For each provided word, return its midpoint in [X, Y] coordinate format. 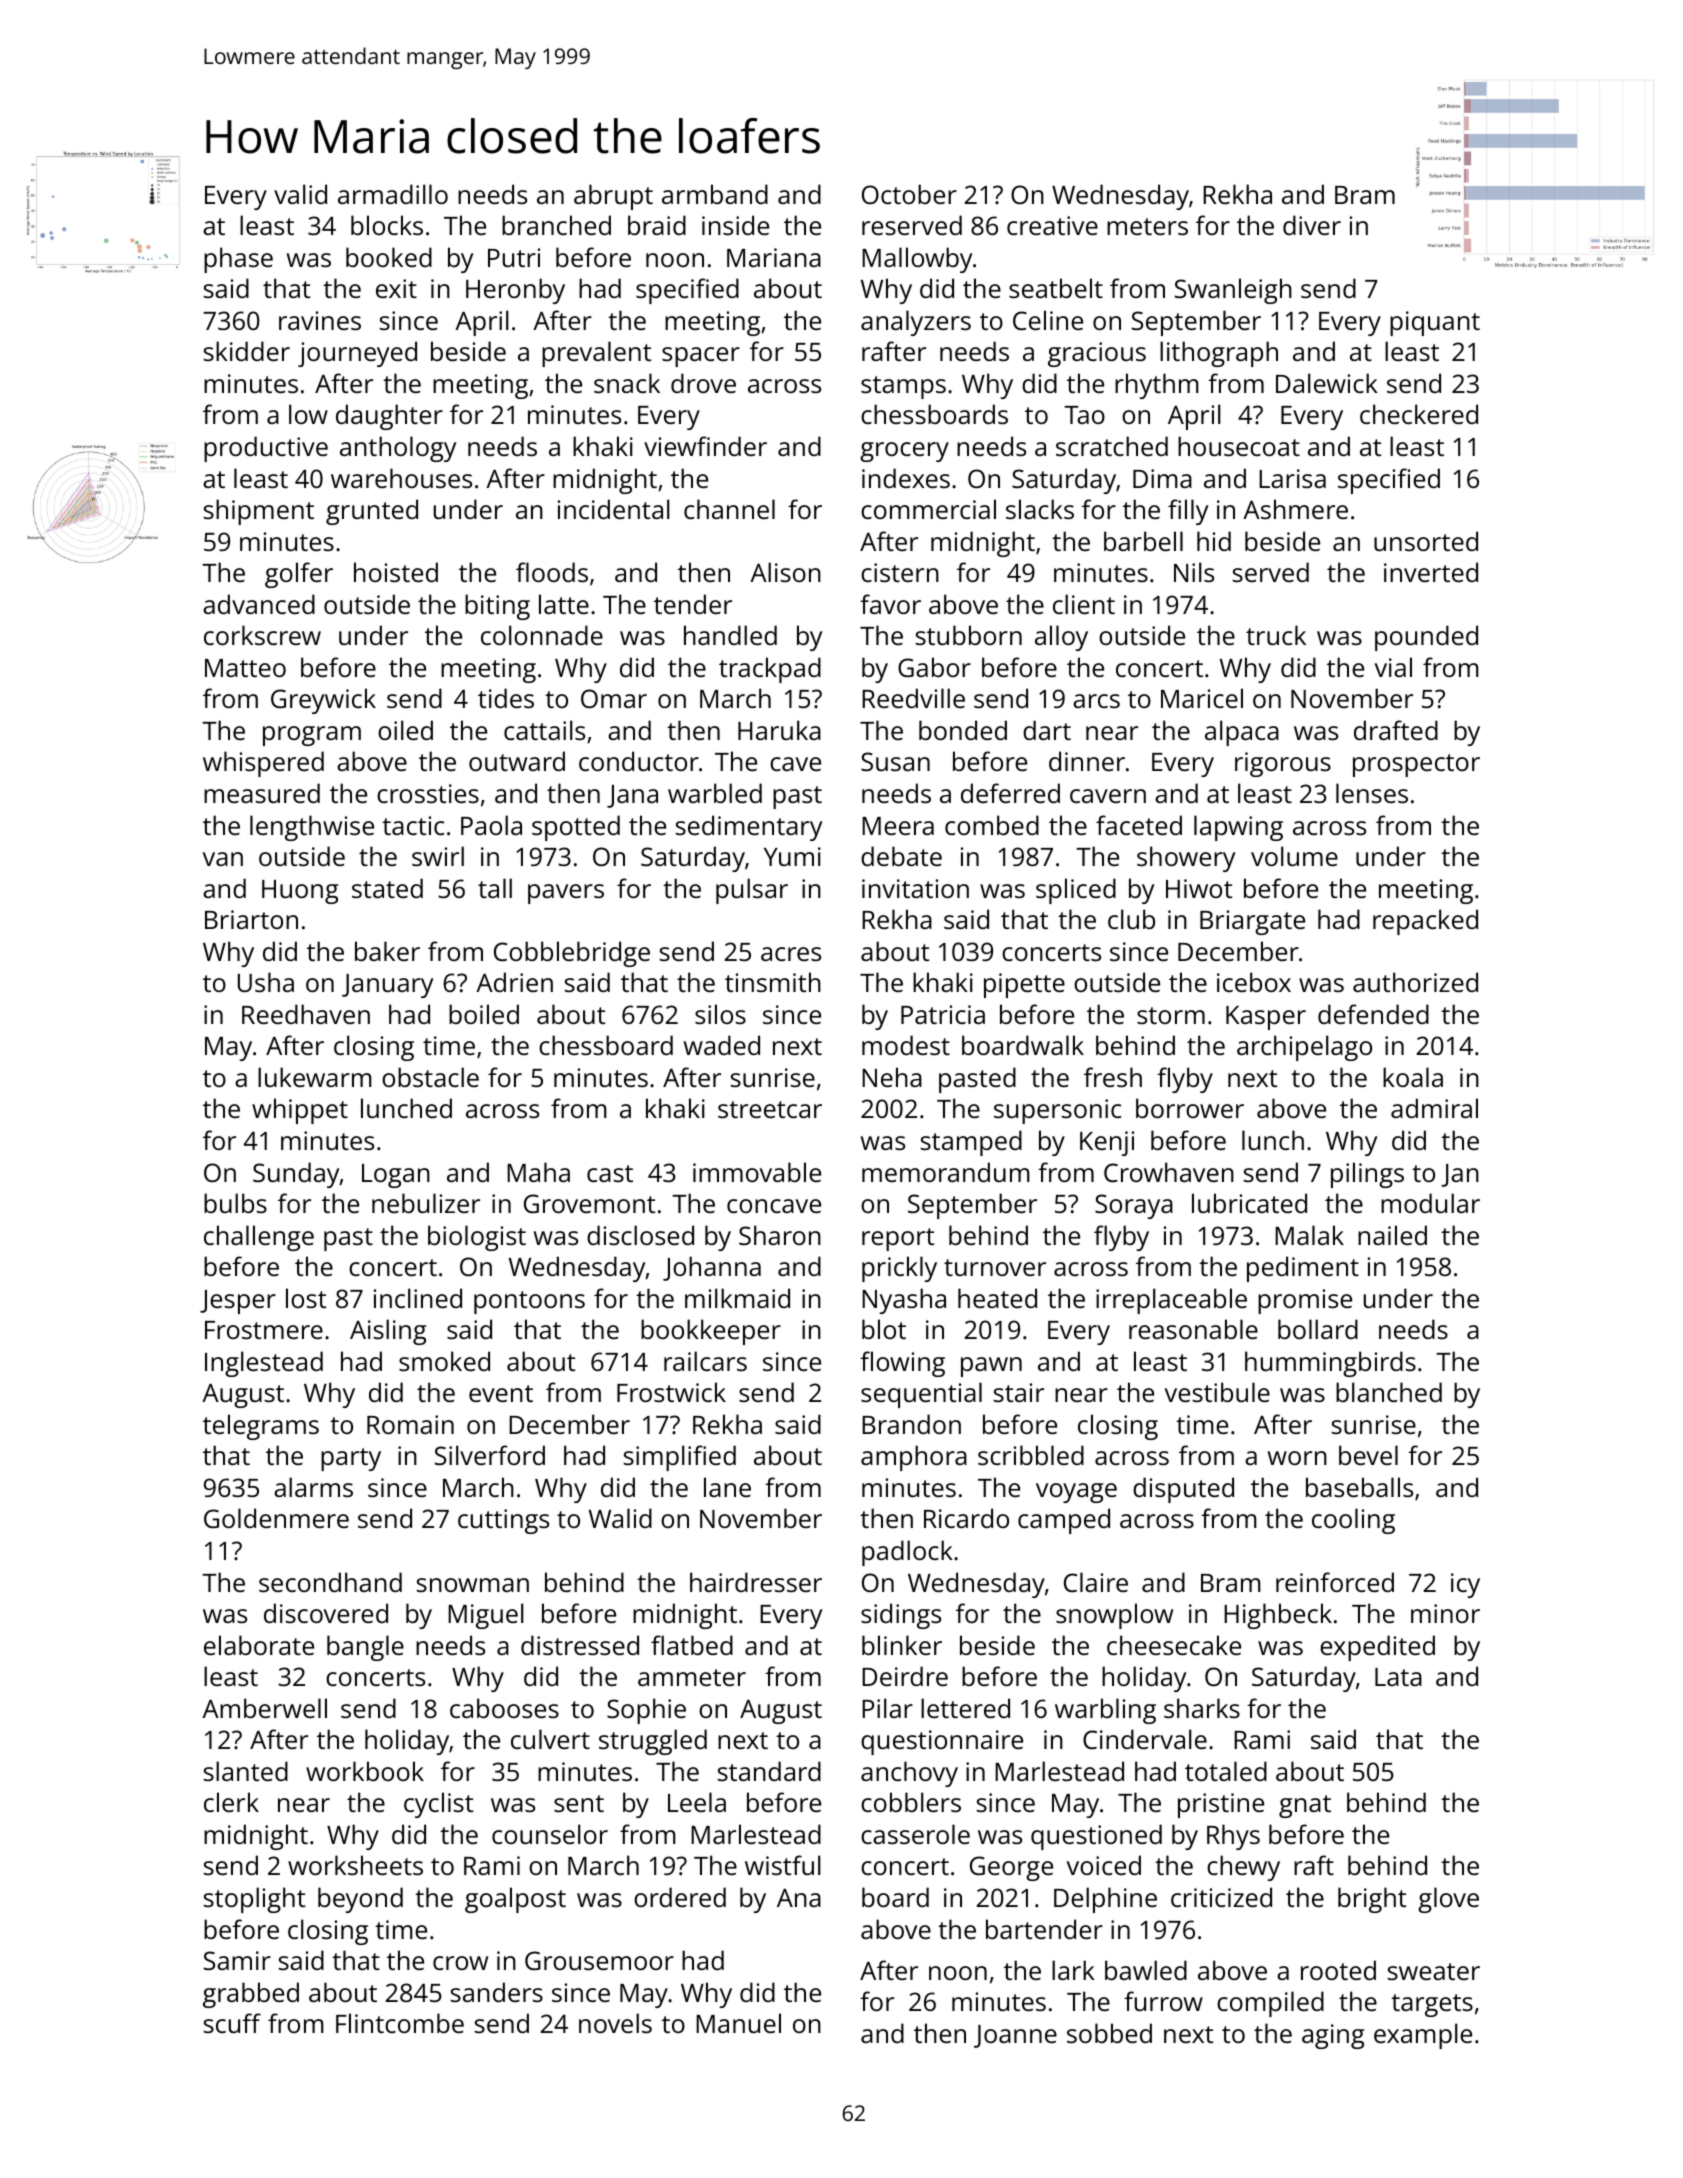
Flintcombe [400, 2023]
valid [300, 194]
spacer [701, 357]
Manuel [738, 2023]
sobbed [1109, 2033]
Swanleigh [1233, 291]
